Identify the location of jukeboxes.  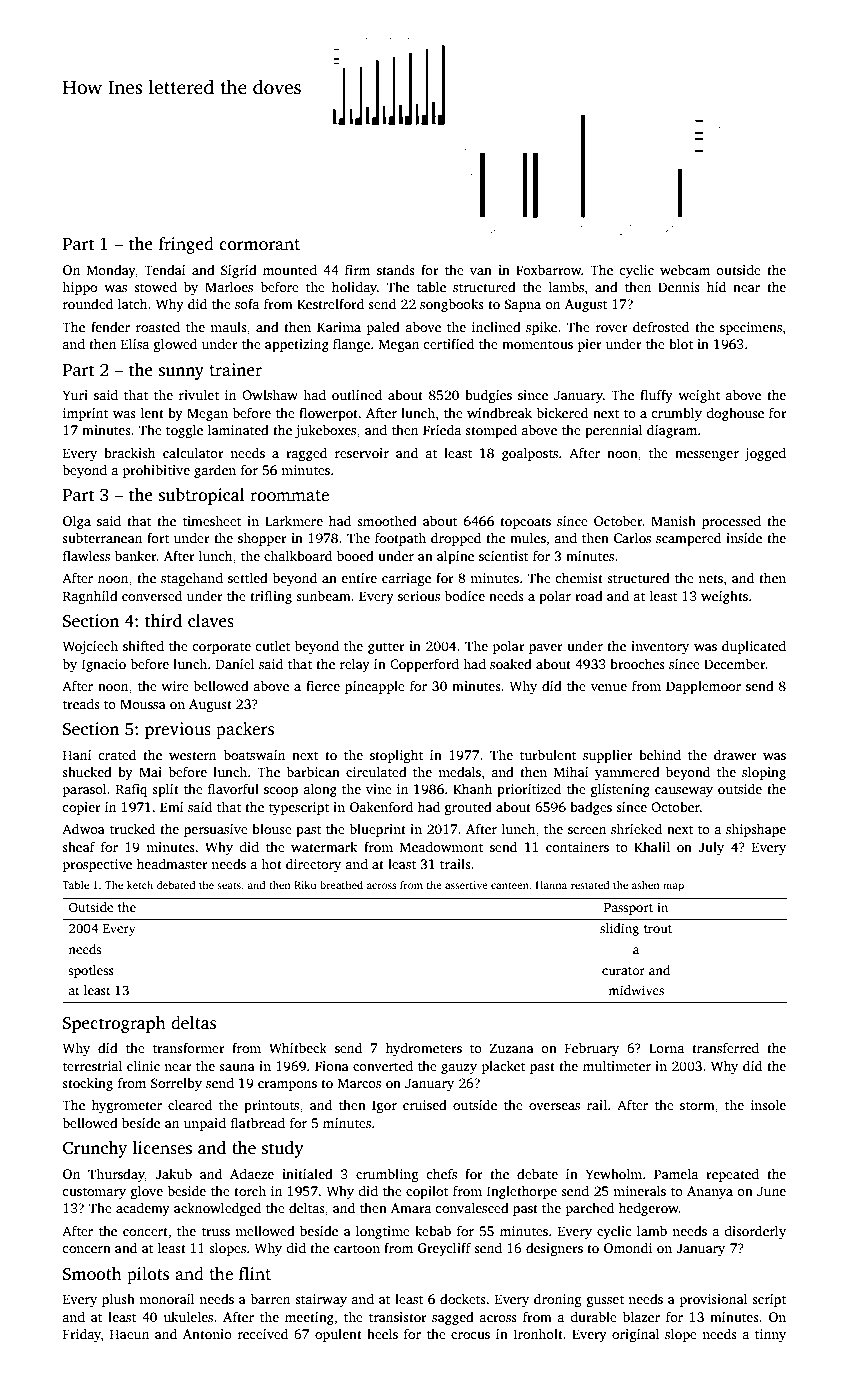
(325, 431).
